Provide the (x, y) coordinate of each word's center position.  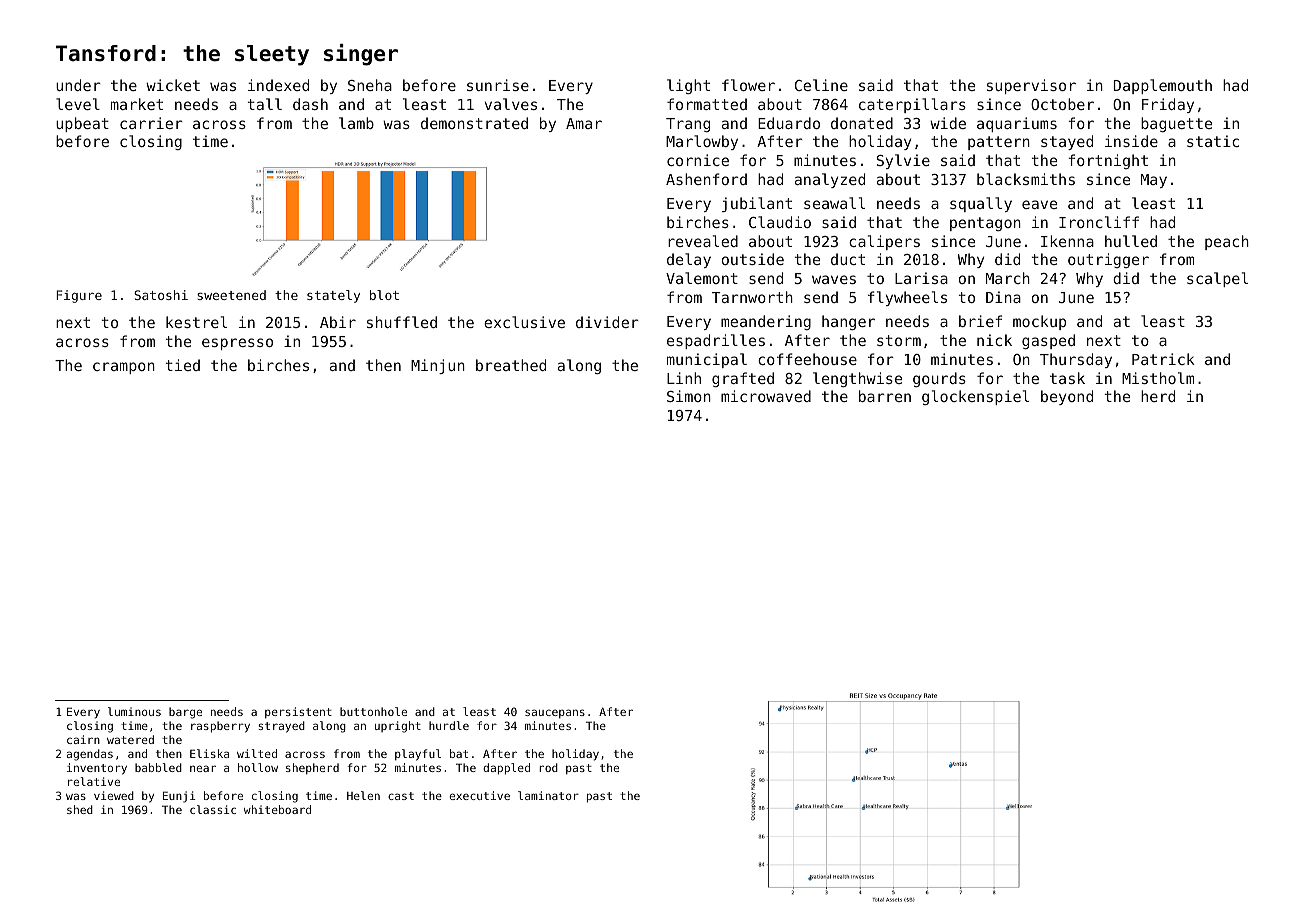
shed (80, 809)
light (688, 86)
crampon (124, 368)
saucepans (555, 714)
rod (548, 767)
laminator (548, 795)
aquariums (1017, 124)
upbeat (82, 124)
